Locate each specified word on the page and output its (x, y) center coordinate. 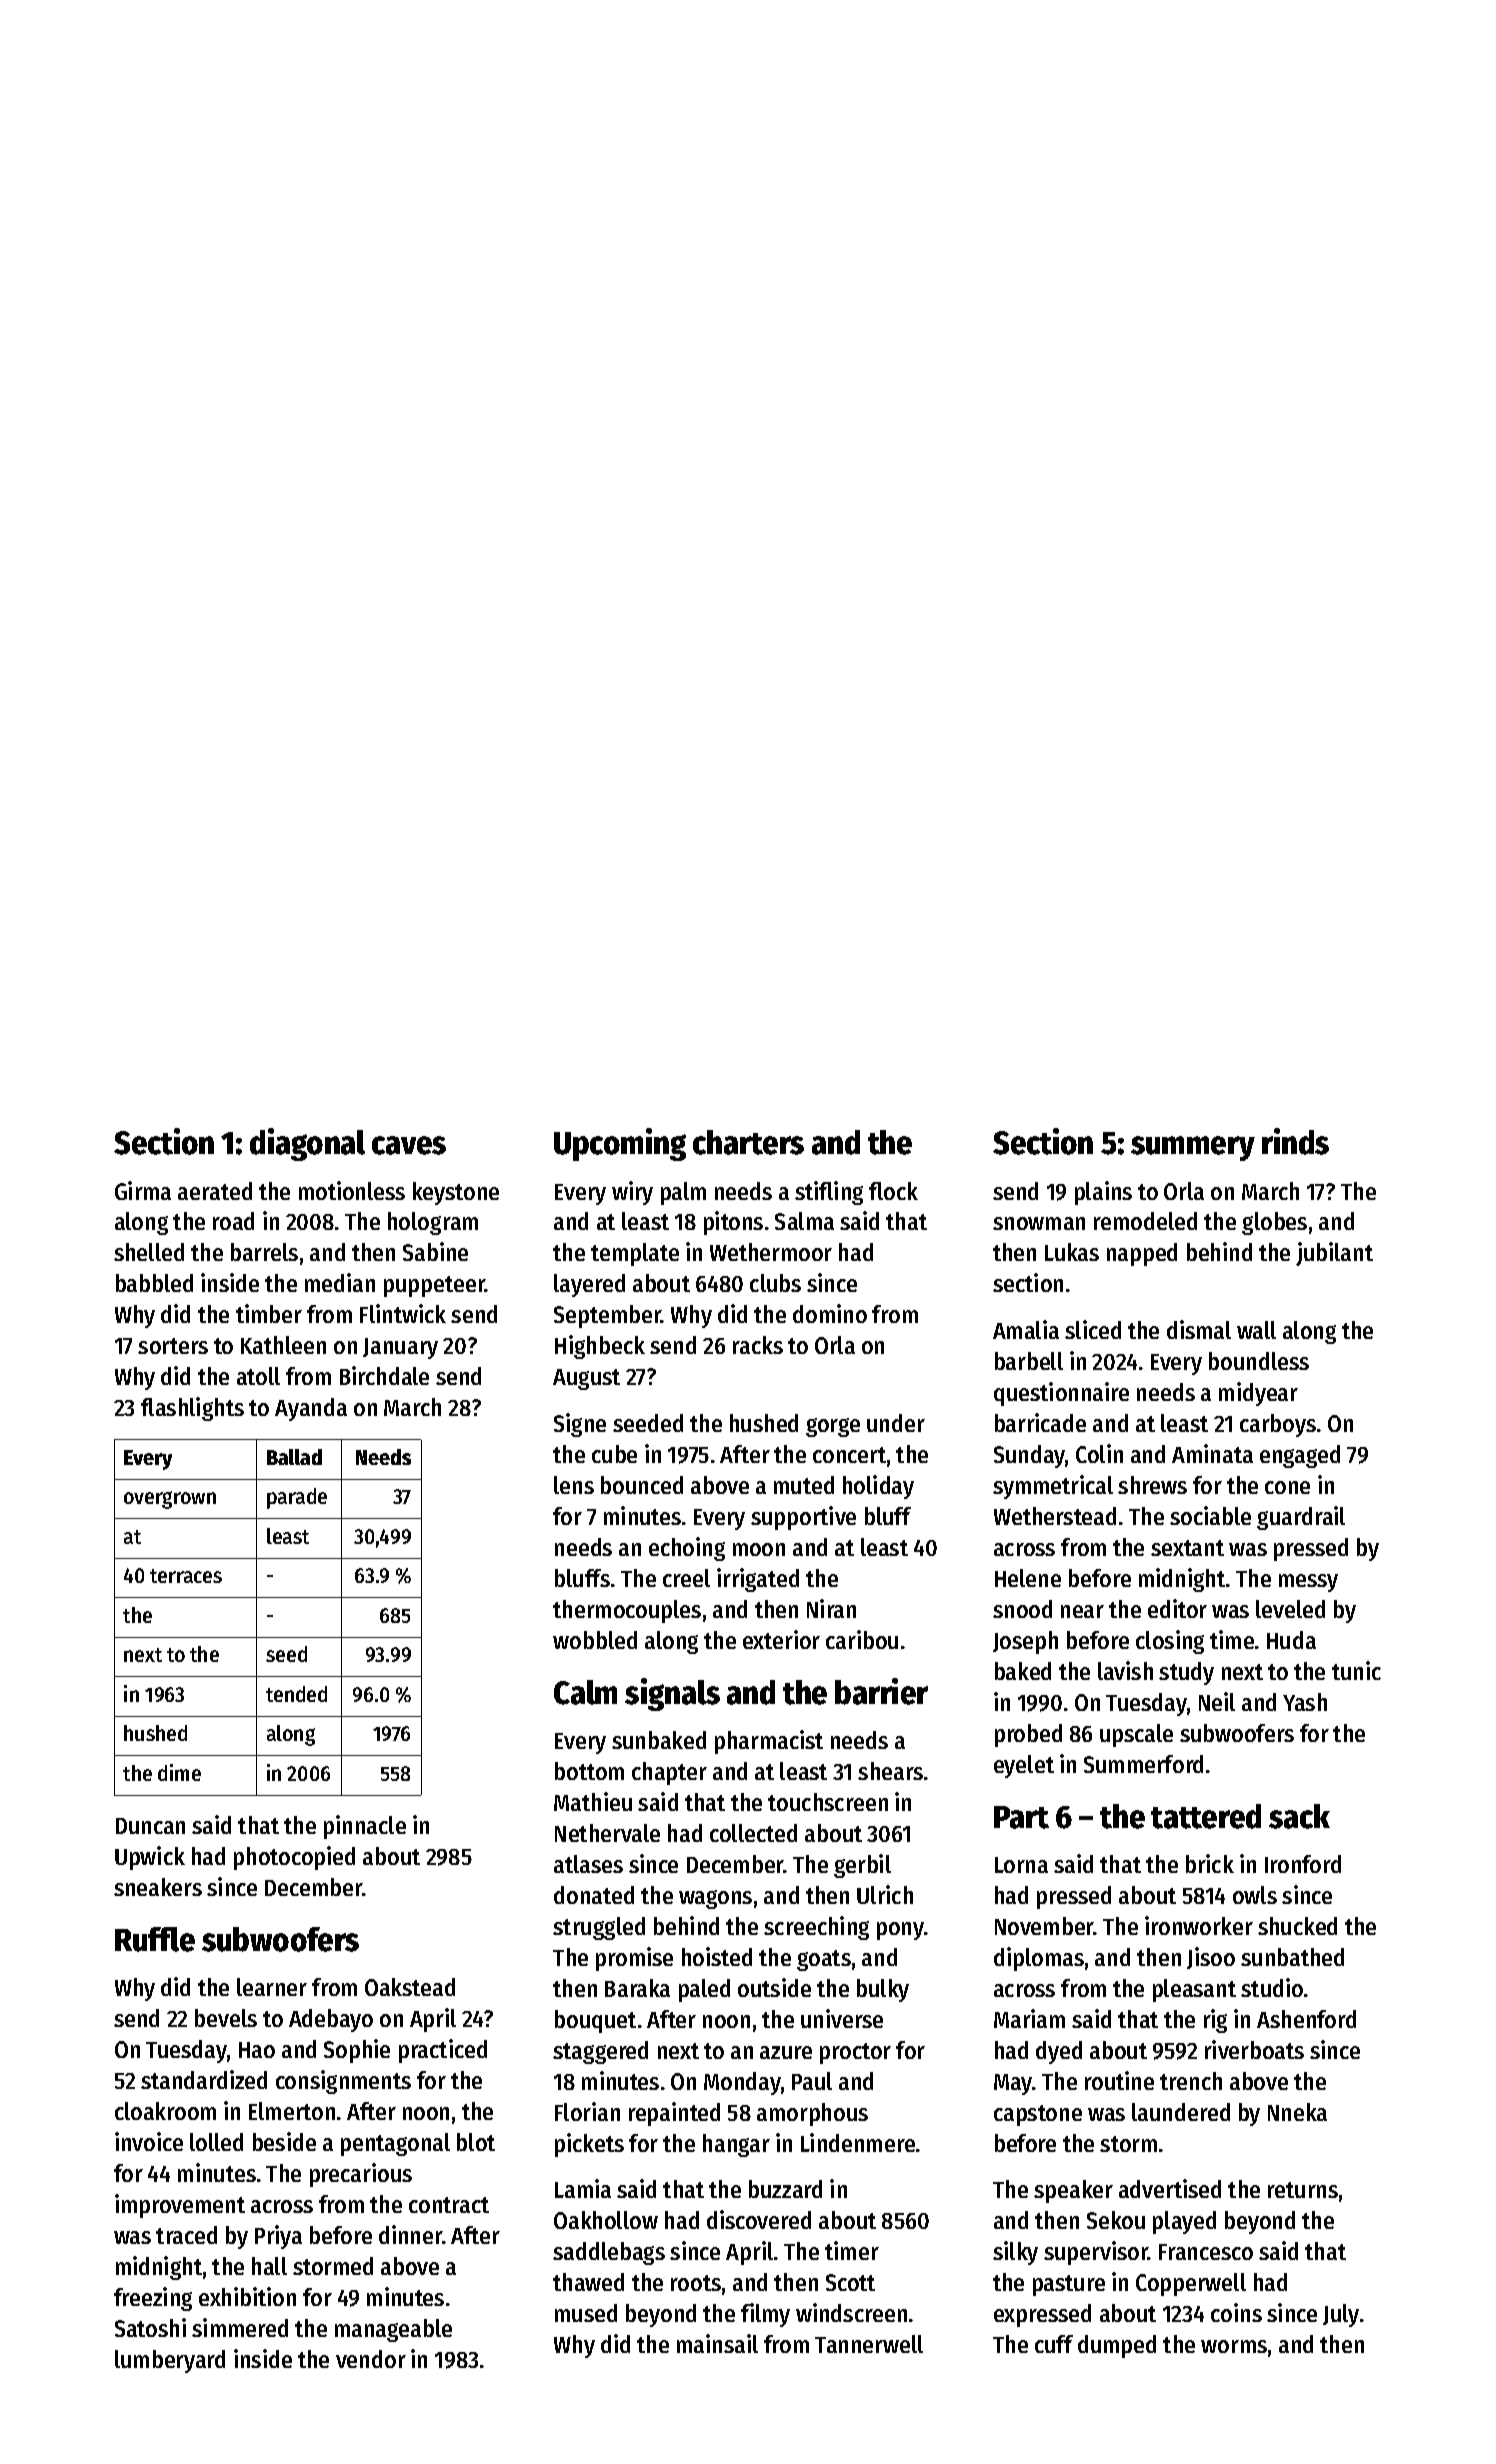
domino (830, 1313)
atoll (258, 1376)
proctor (855, 2053)
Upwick (150, 1858)
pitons (733, 1223)
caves (409, 1145)
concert (849, 1455)
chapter (669, 1773)
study (1186, 1673)
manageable (393, 2330)
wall (1256, 1330)
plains (1103, 1193)
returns (1303, 2190)
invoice (149, 2141)
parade (297, 1498)
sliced (1093, 1329)
